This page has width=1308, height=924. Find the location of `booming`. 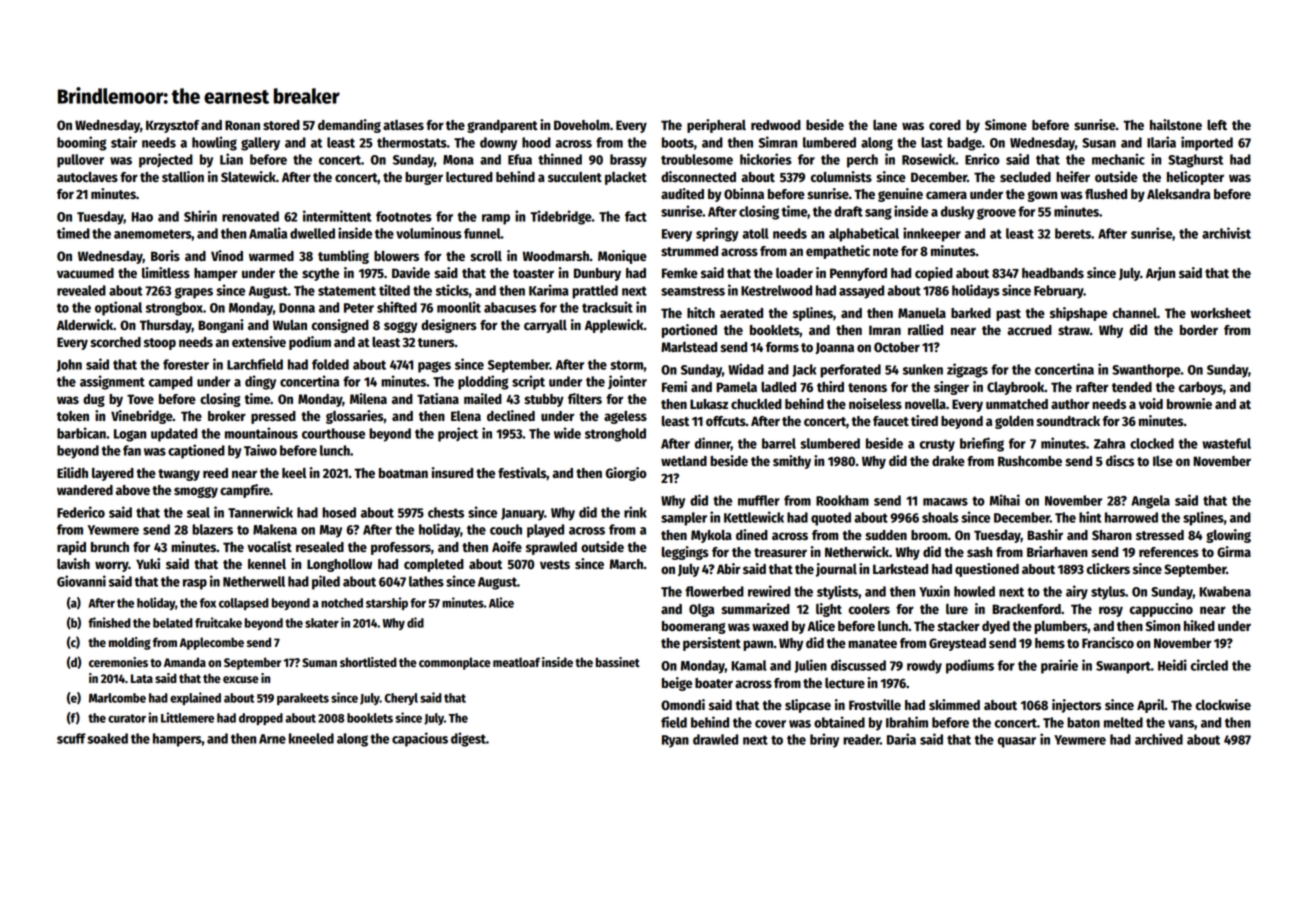

booming is located at coordinates (82, 143).
